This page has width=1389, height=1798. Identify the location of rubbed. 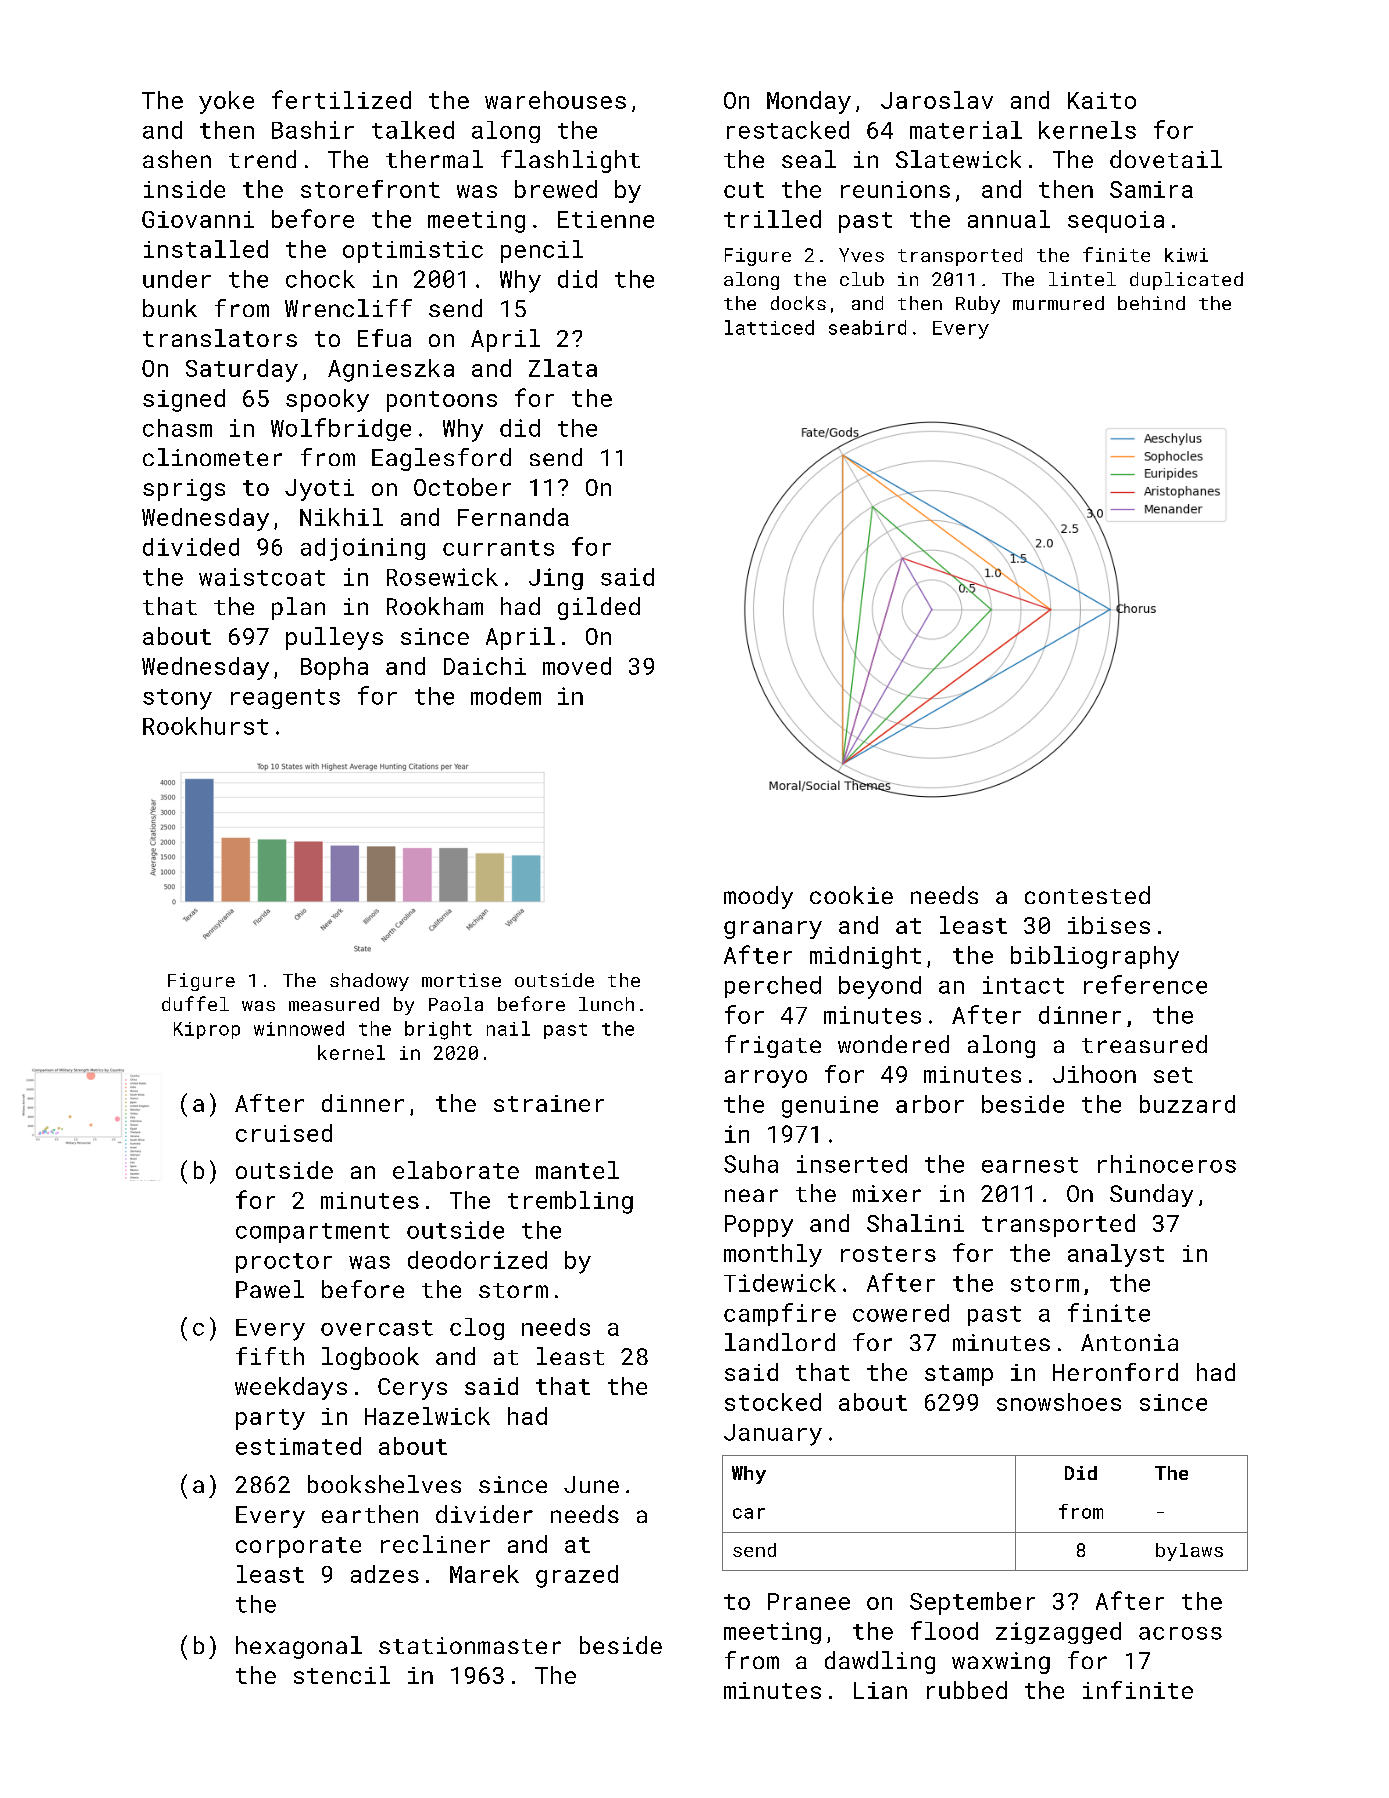
(967, 1690).
